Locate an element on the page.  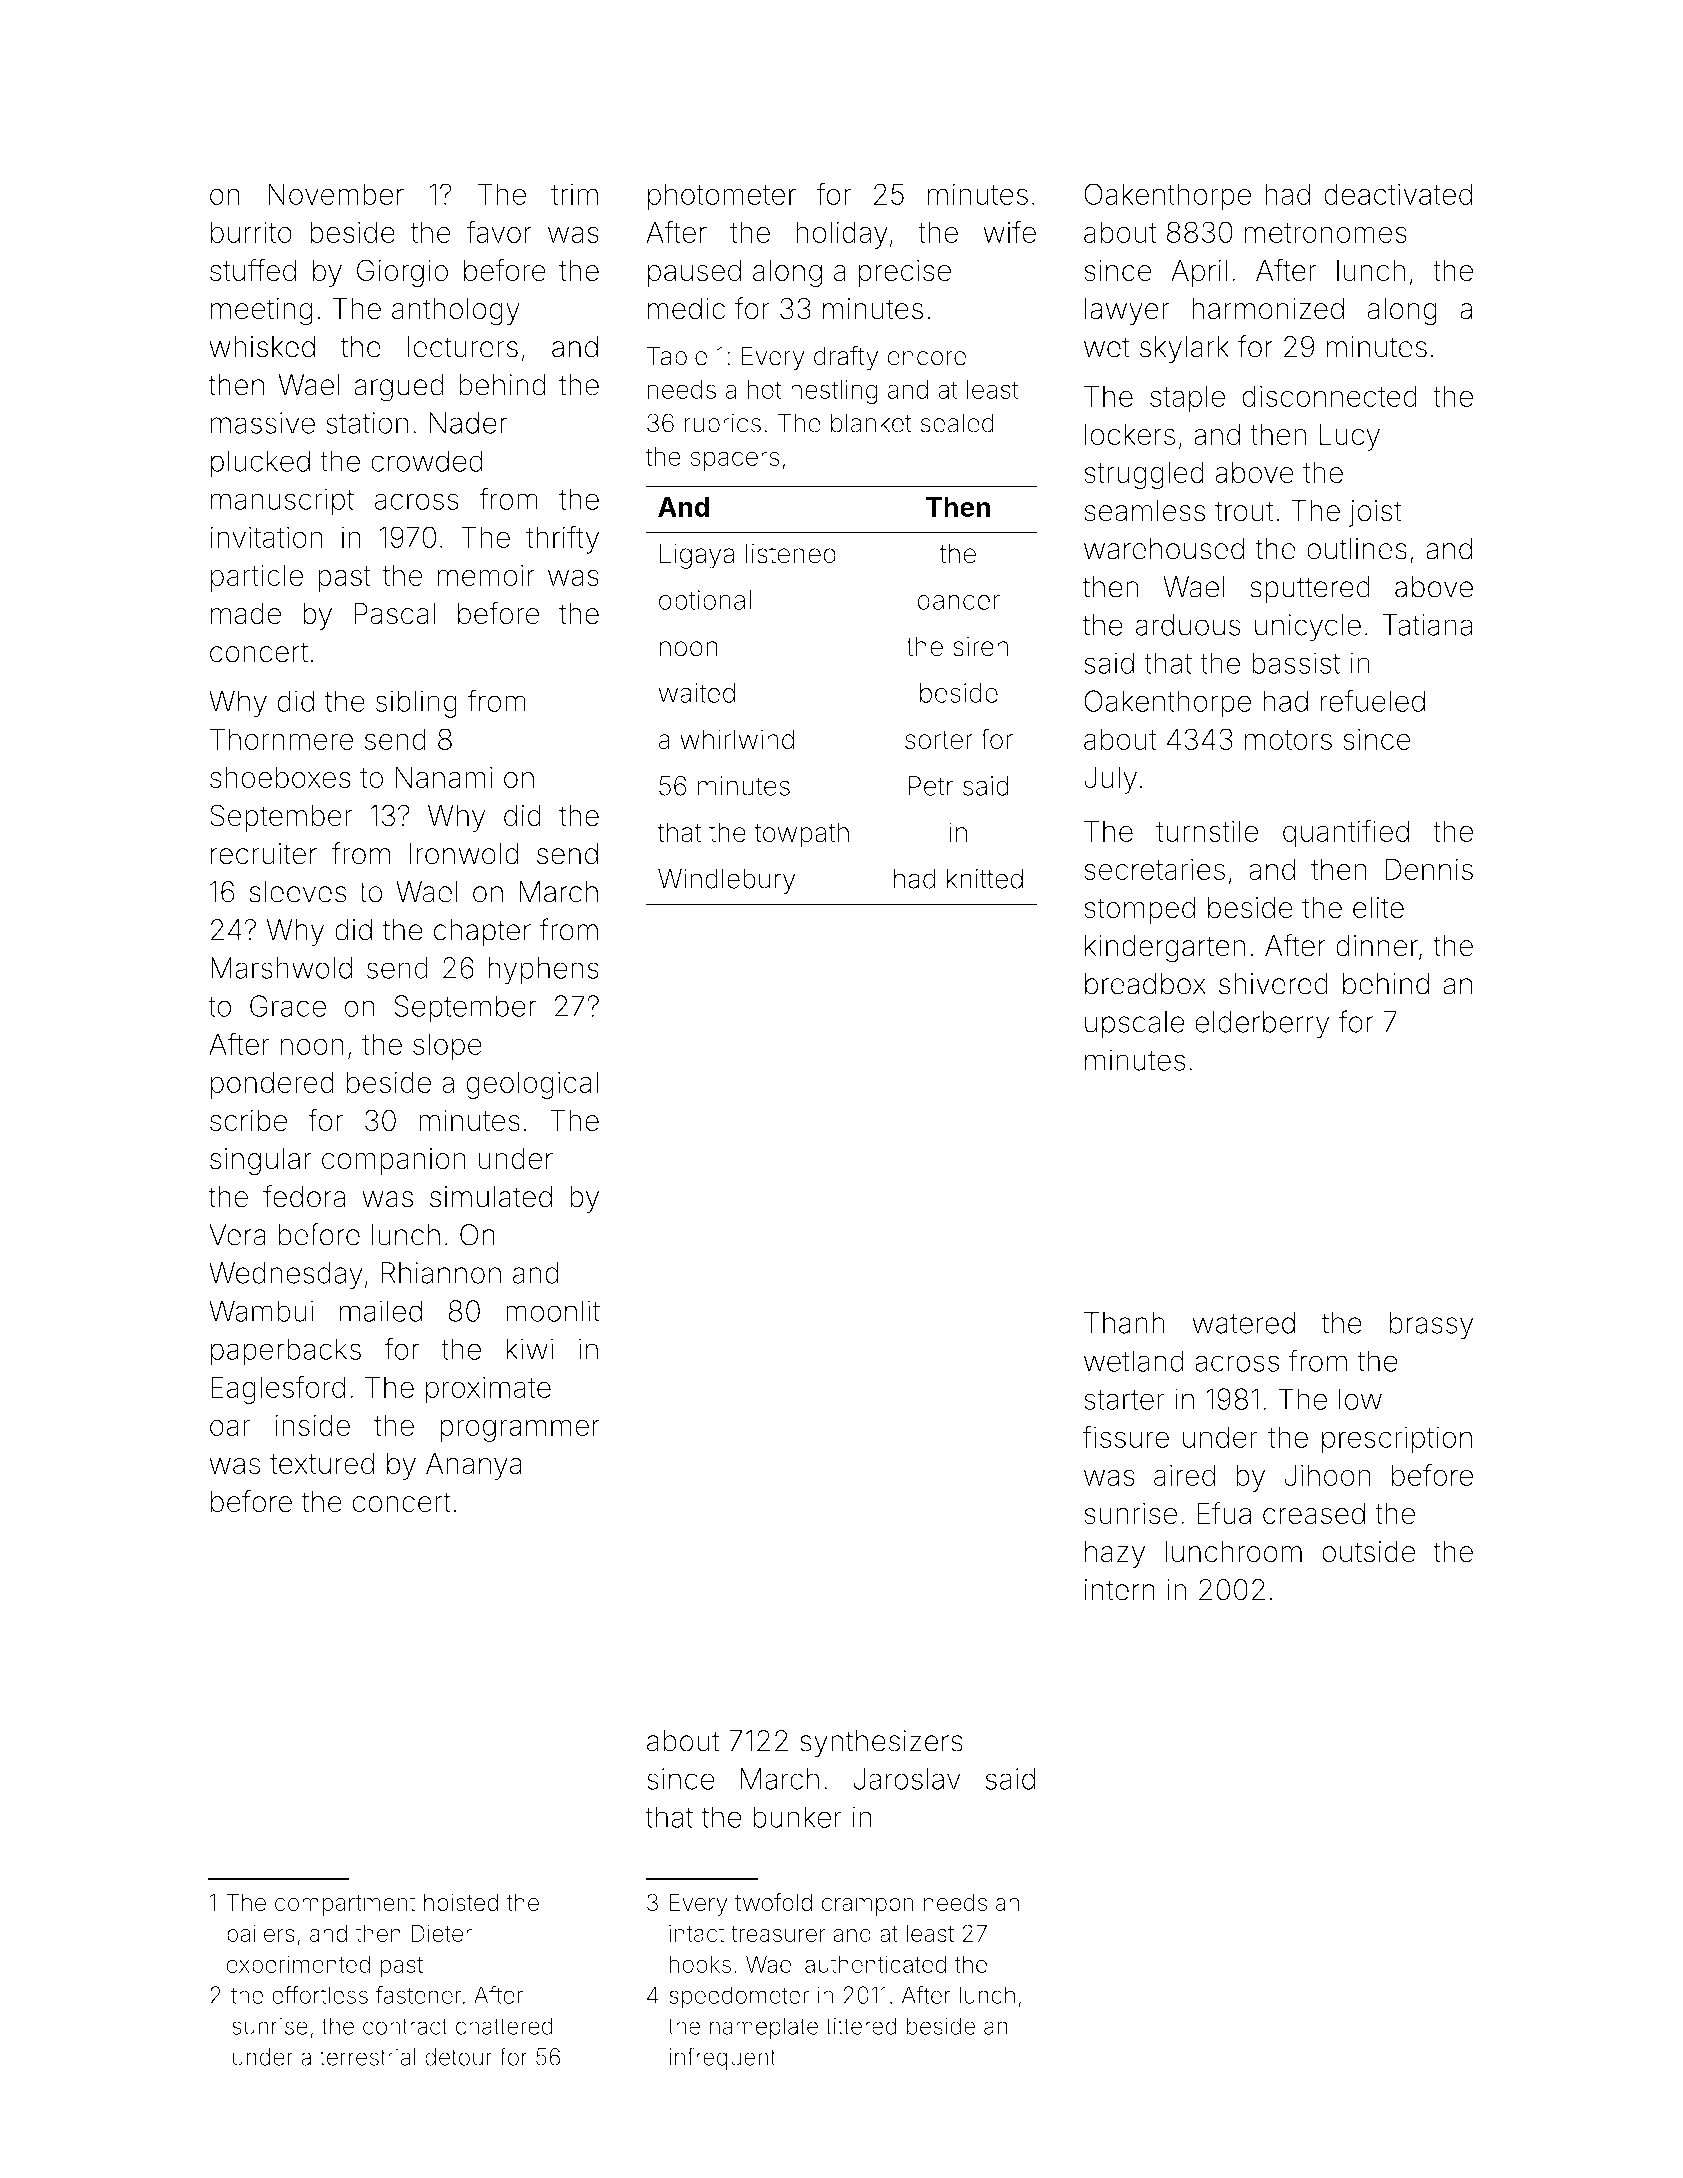
trim is located at coordinates (574, 194).
